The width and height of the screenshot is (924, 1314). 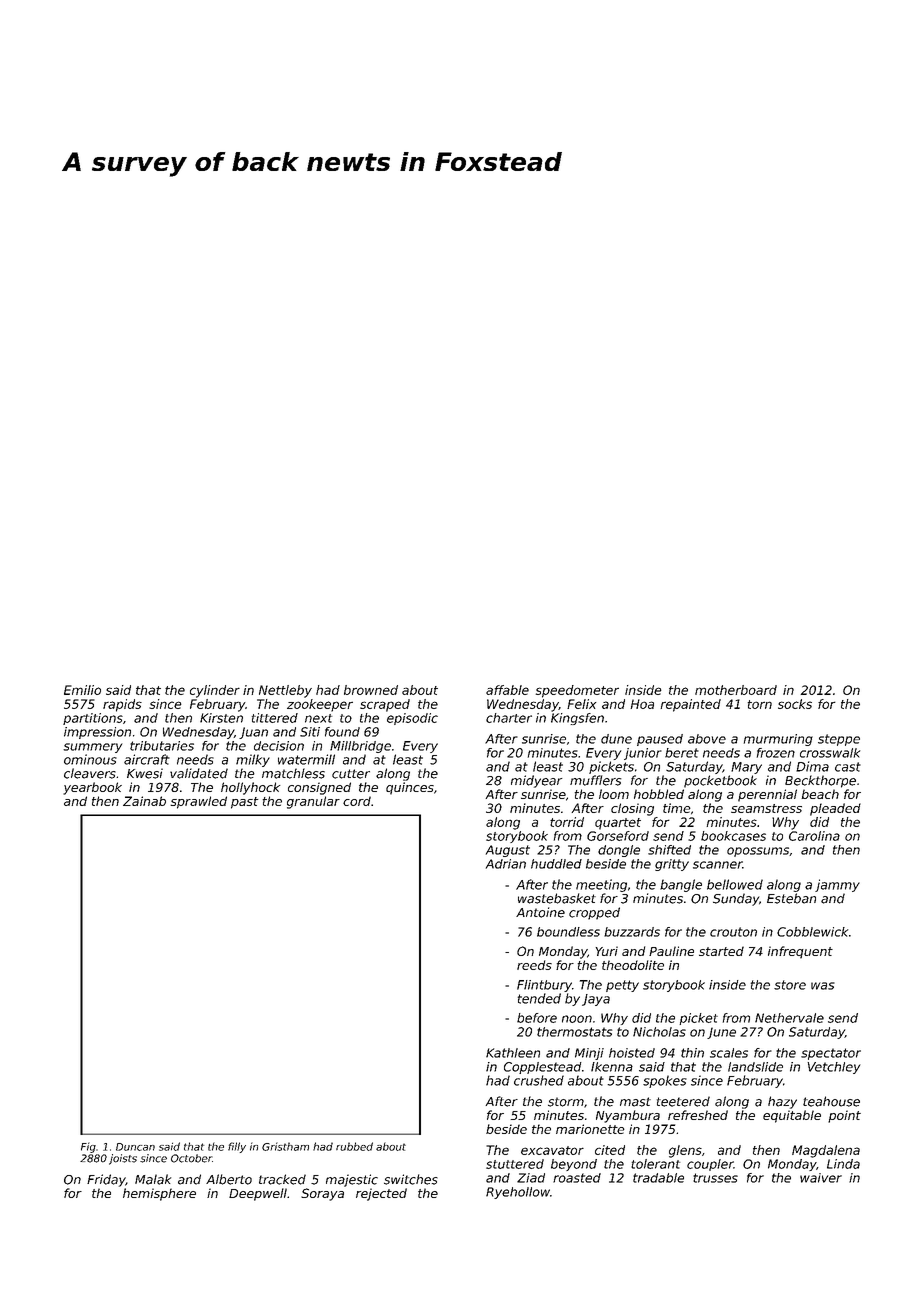 I want to click on marionette, so click(x=590, y=1129).
